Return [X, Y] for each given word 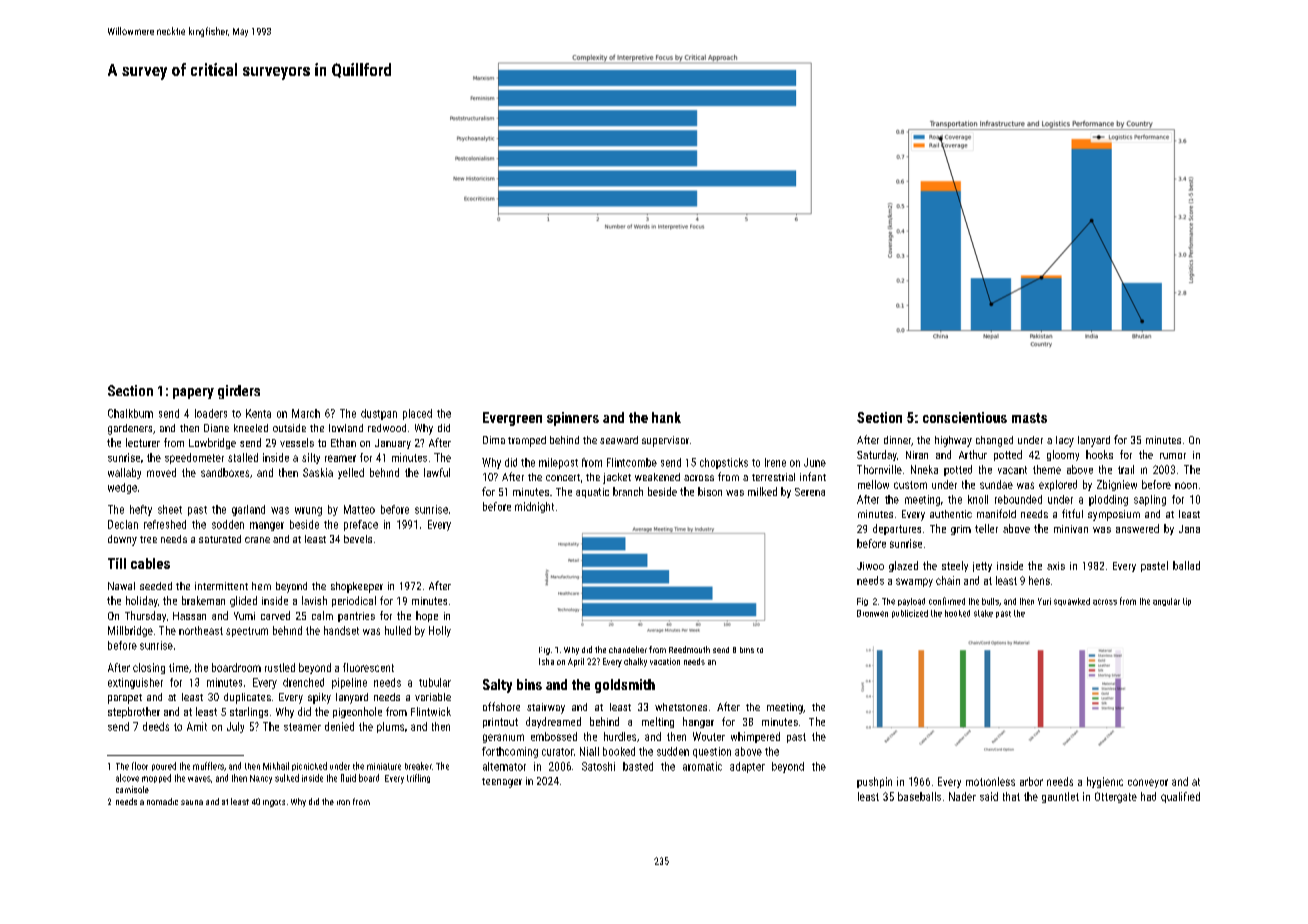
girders [239, 392]
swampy [914, 582]
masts [1029, 418]
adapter [747, 767]
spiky [319, 698]
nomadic [162, 801]
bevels [358, 539]
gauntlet [1060, 797]
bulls [990, 601]
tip [1187, 602]
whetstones [681, 707]
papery [193, 393]
